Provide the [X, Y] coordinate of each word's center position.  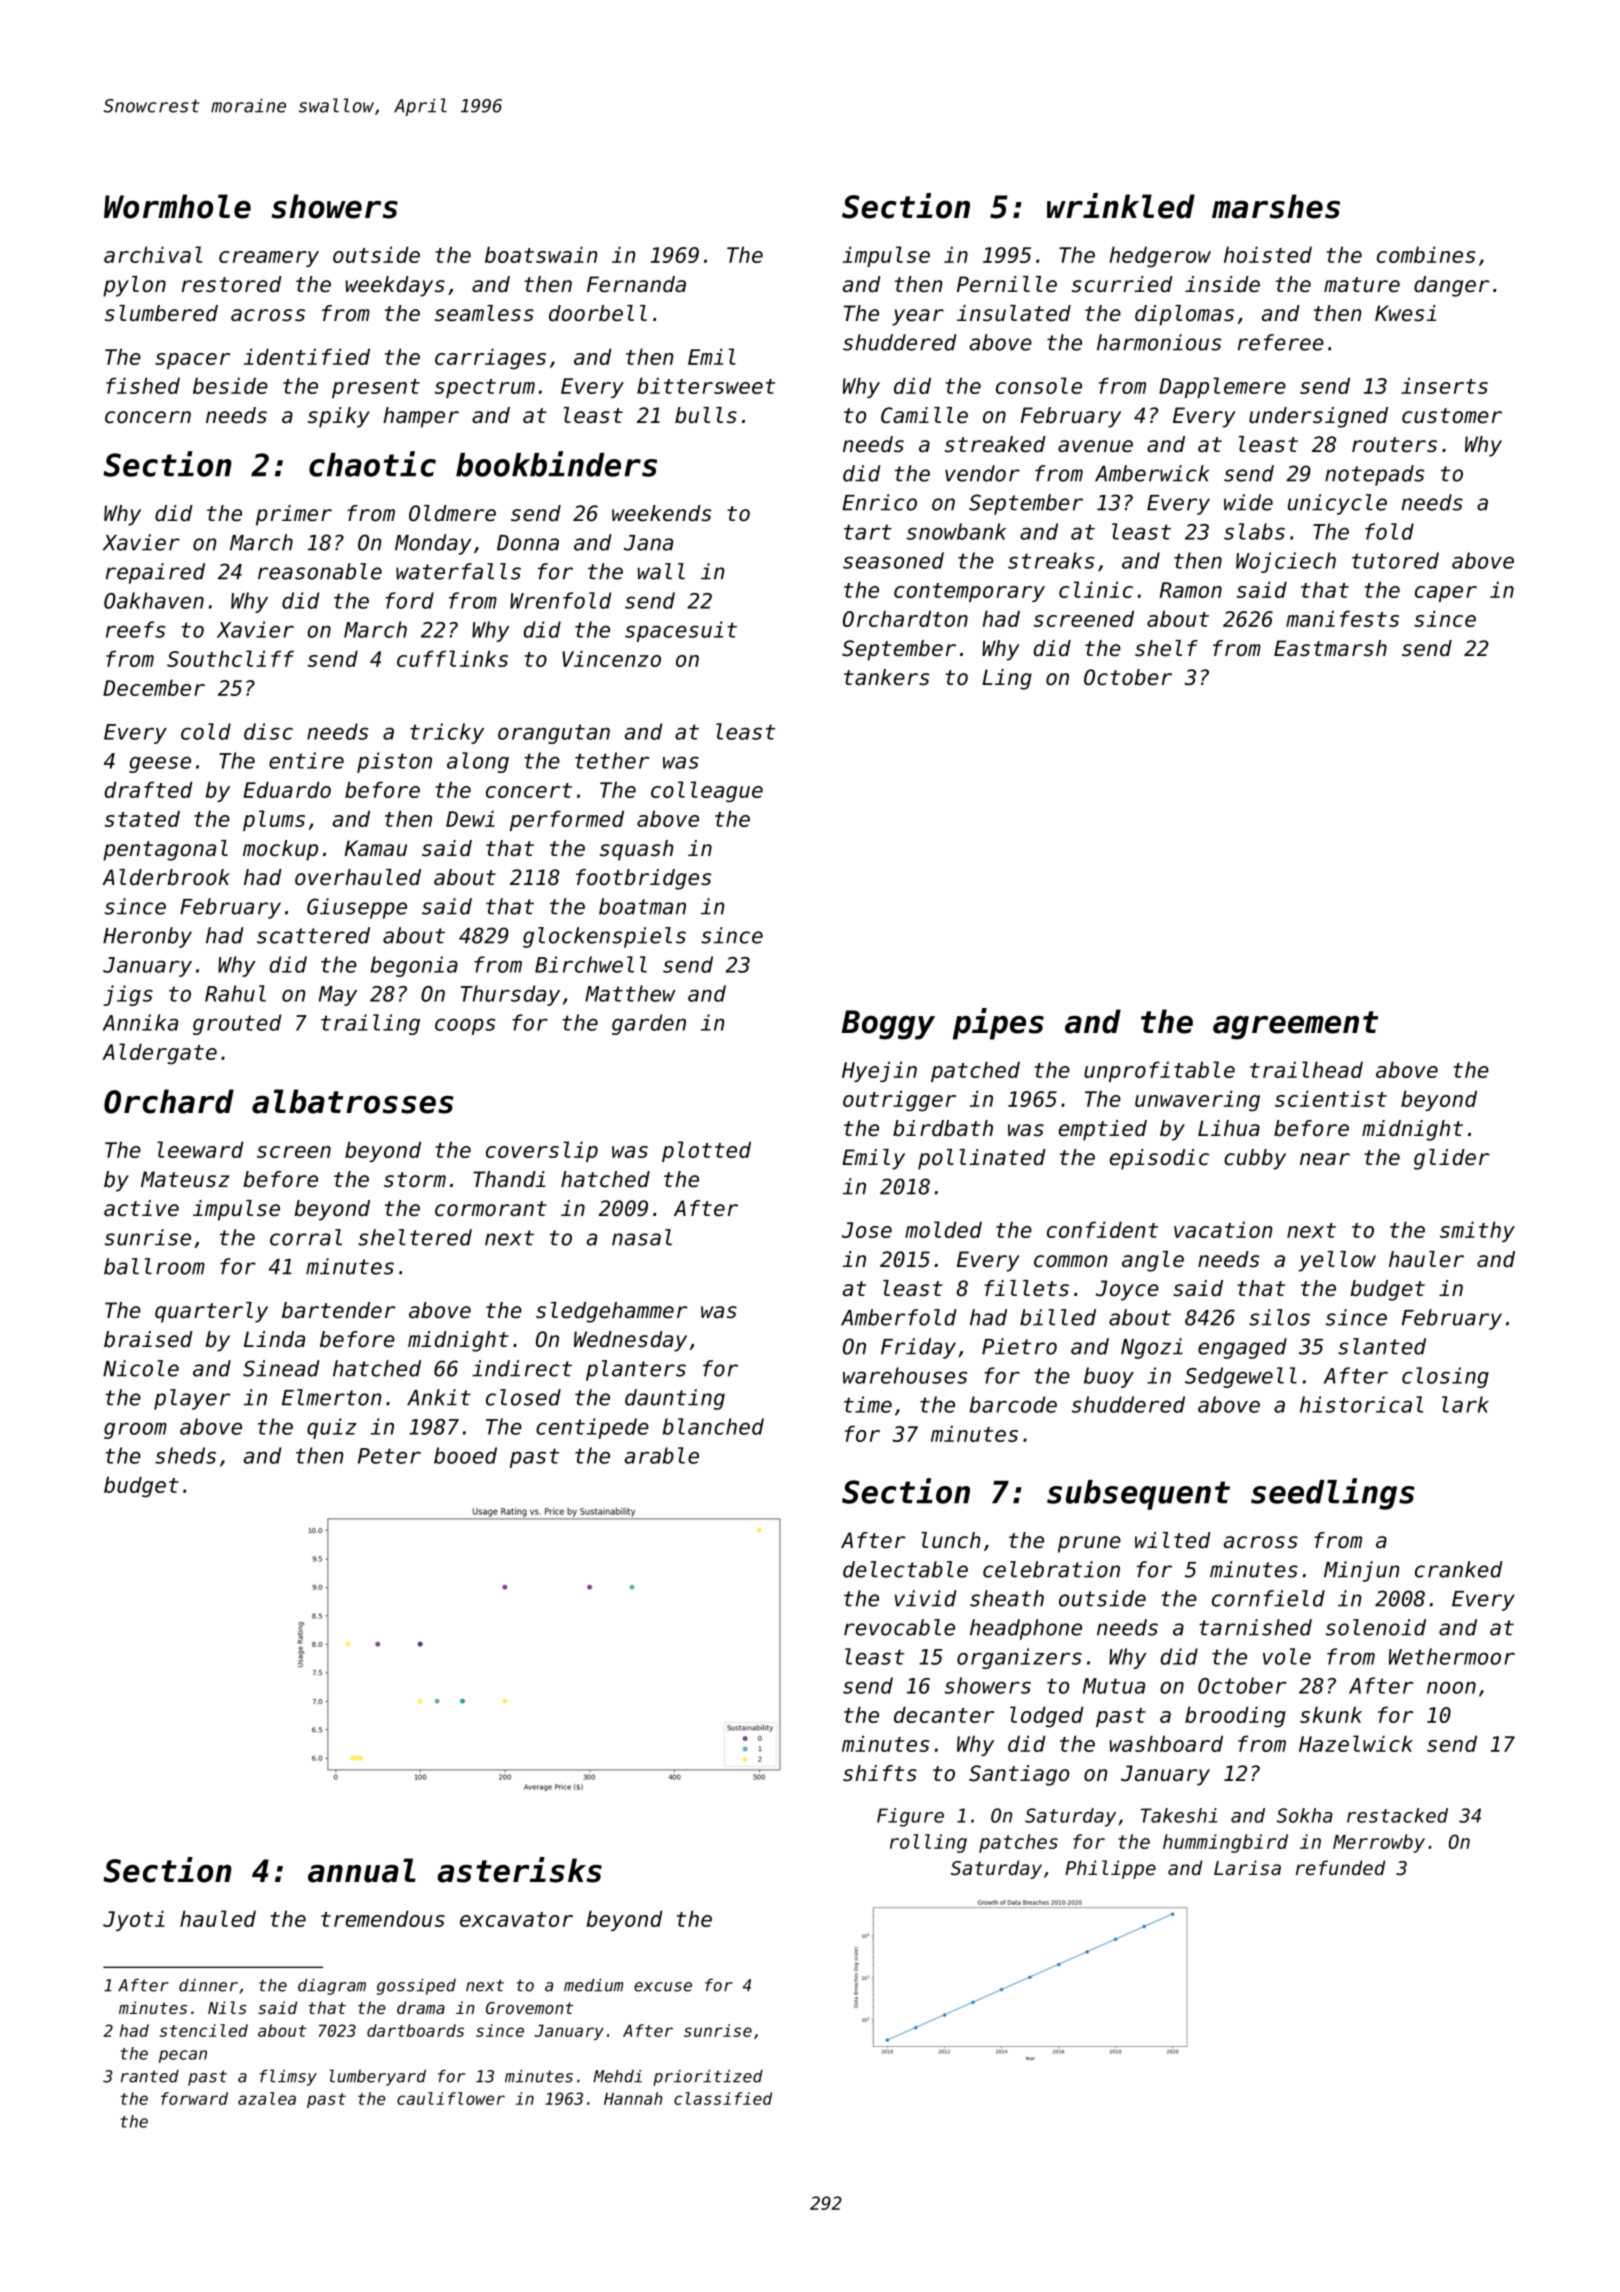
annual [362, 1870]
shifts [880, 1773]
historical [1361, 1404]
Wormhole [177, 206]
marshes [1276, 206]
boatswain [541, 254]
